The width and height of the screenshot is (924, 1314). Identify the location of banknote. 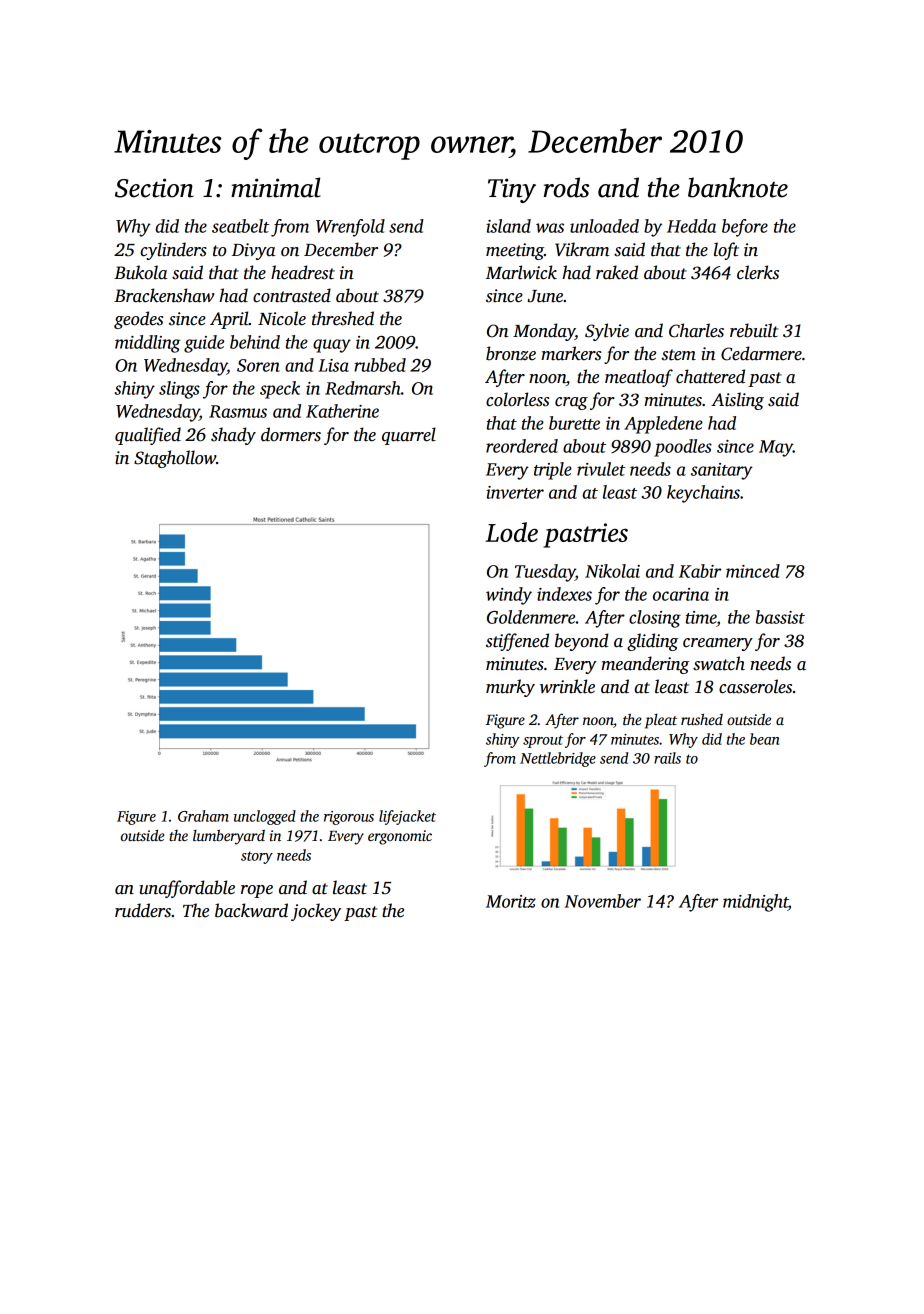
(738, 187).
